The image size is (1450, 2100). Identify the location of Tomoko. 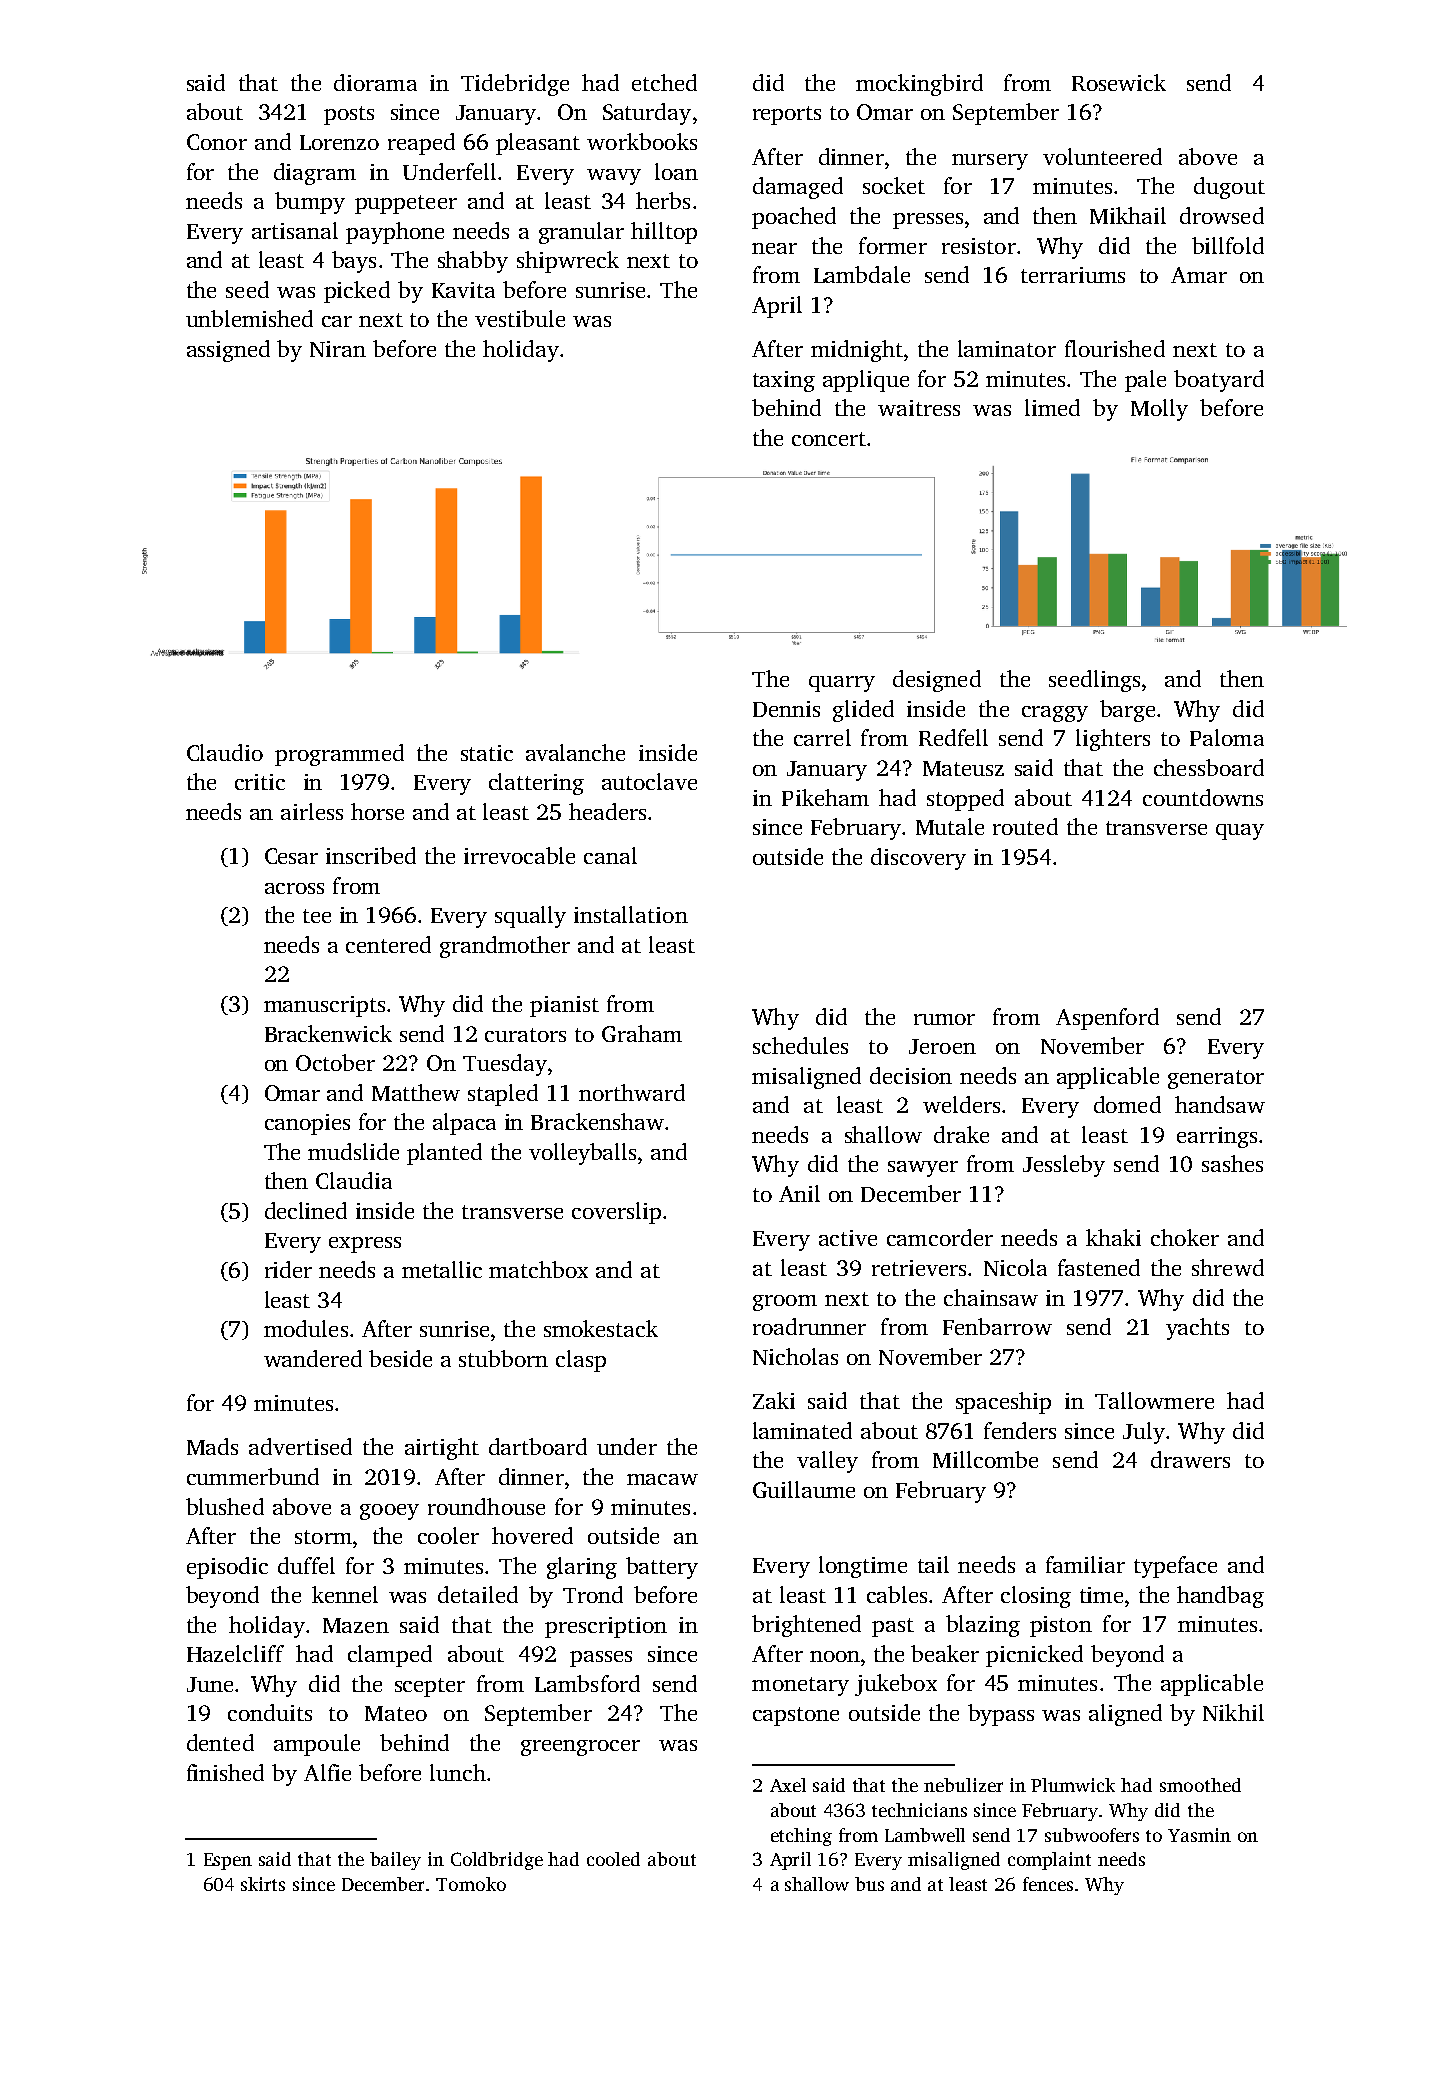
(471, 1884).
